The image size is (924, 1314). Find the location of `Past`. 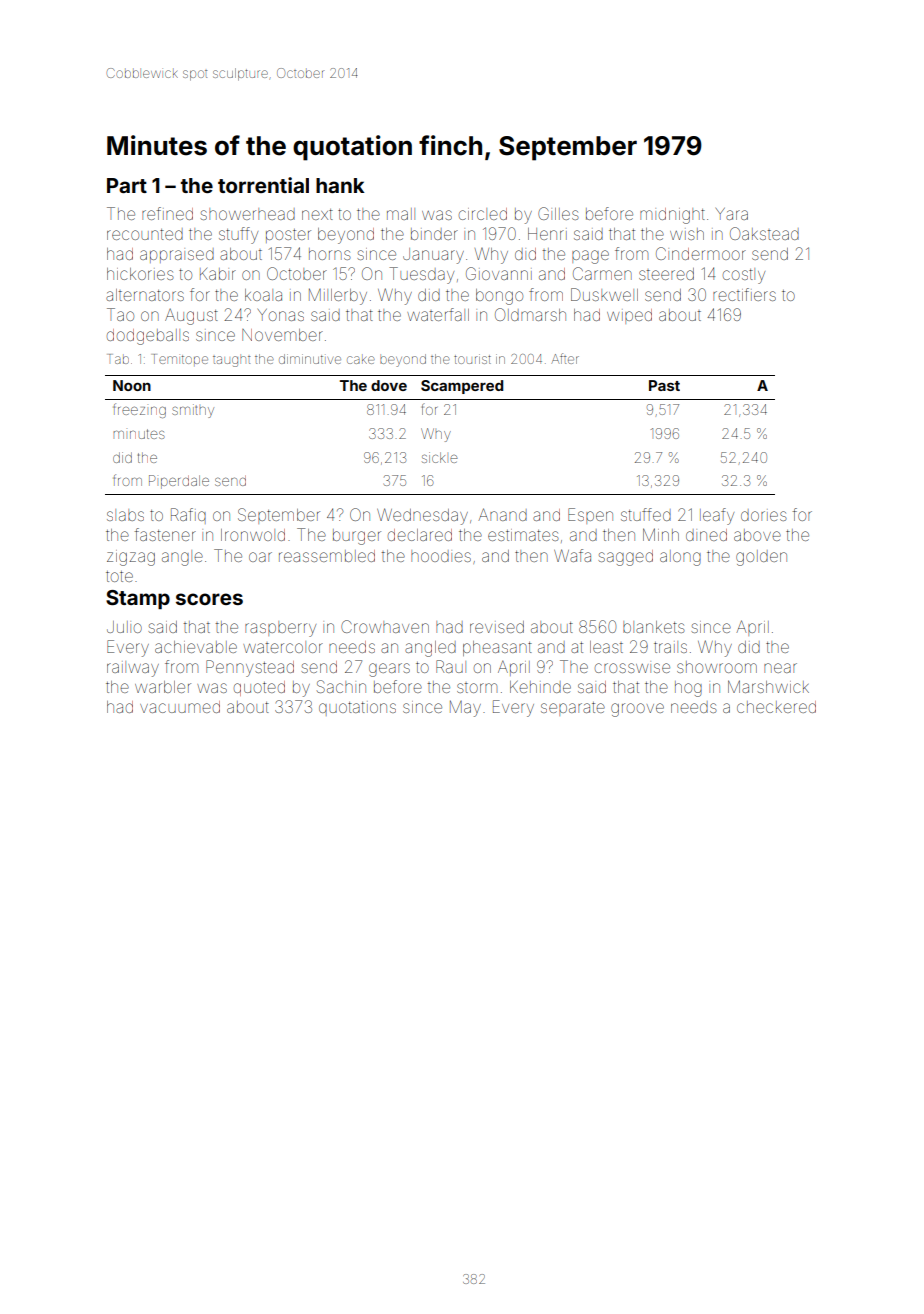

Past is located at coordinates (664, 385).
